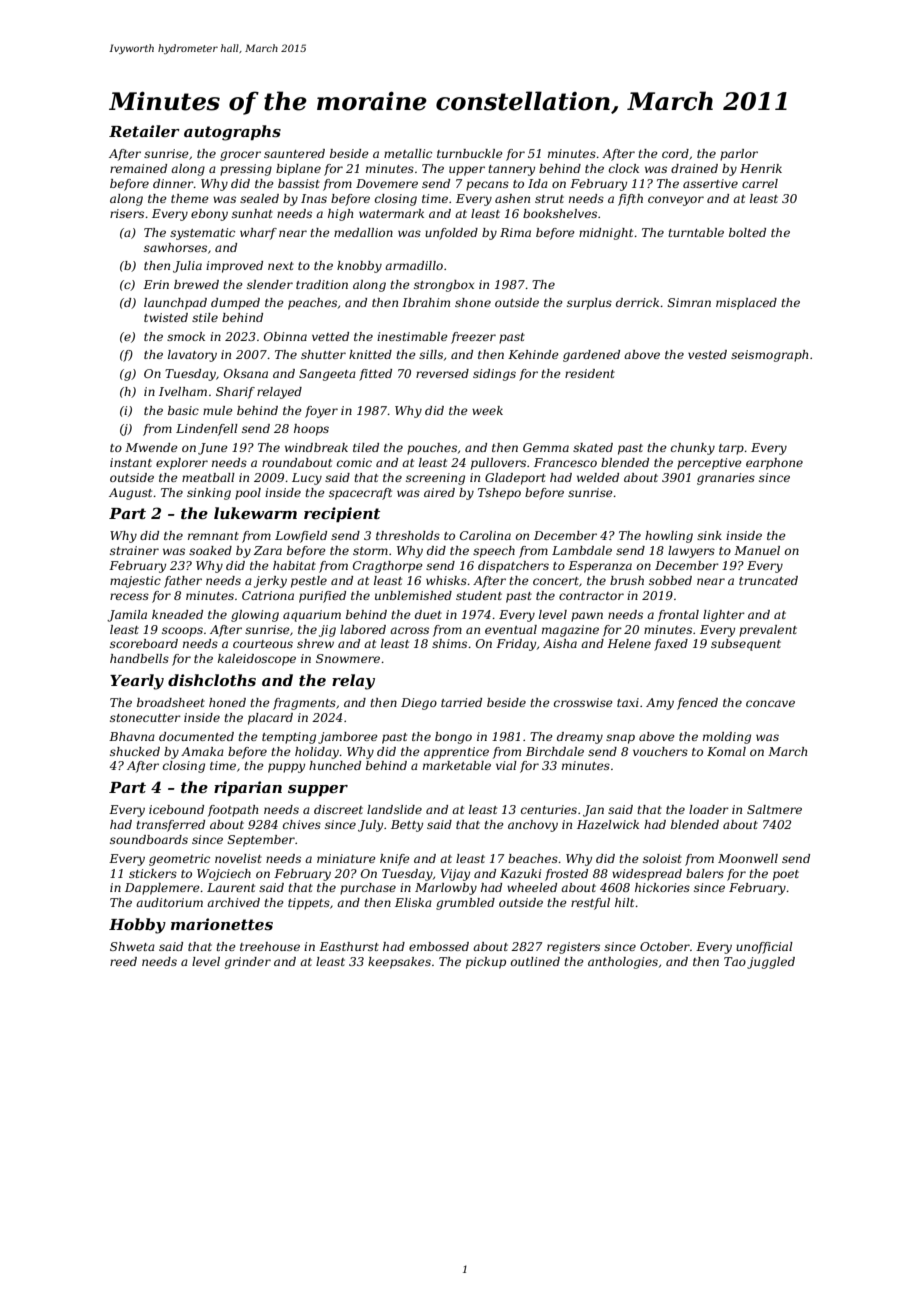 The image size is (924, 1308). I want to click on Tao, so click(735, 961).
